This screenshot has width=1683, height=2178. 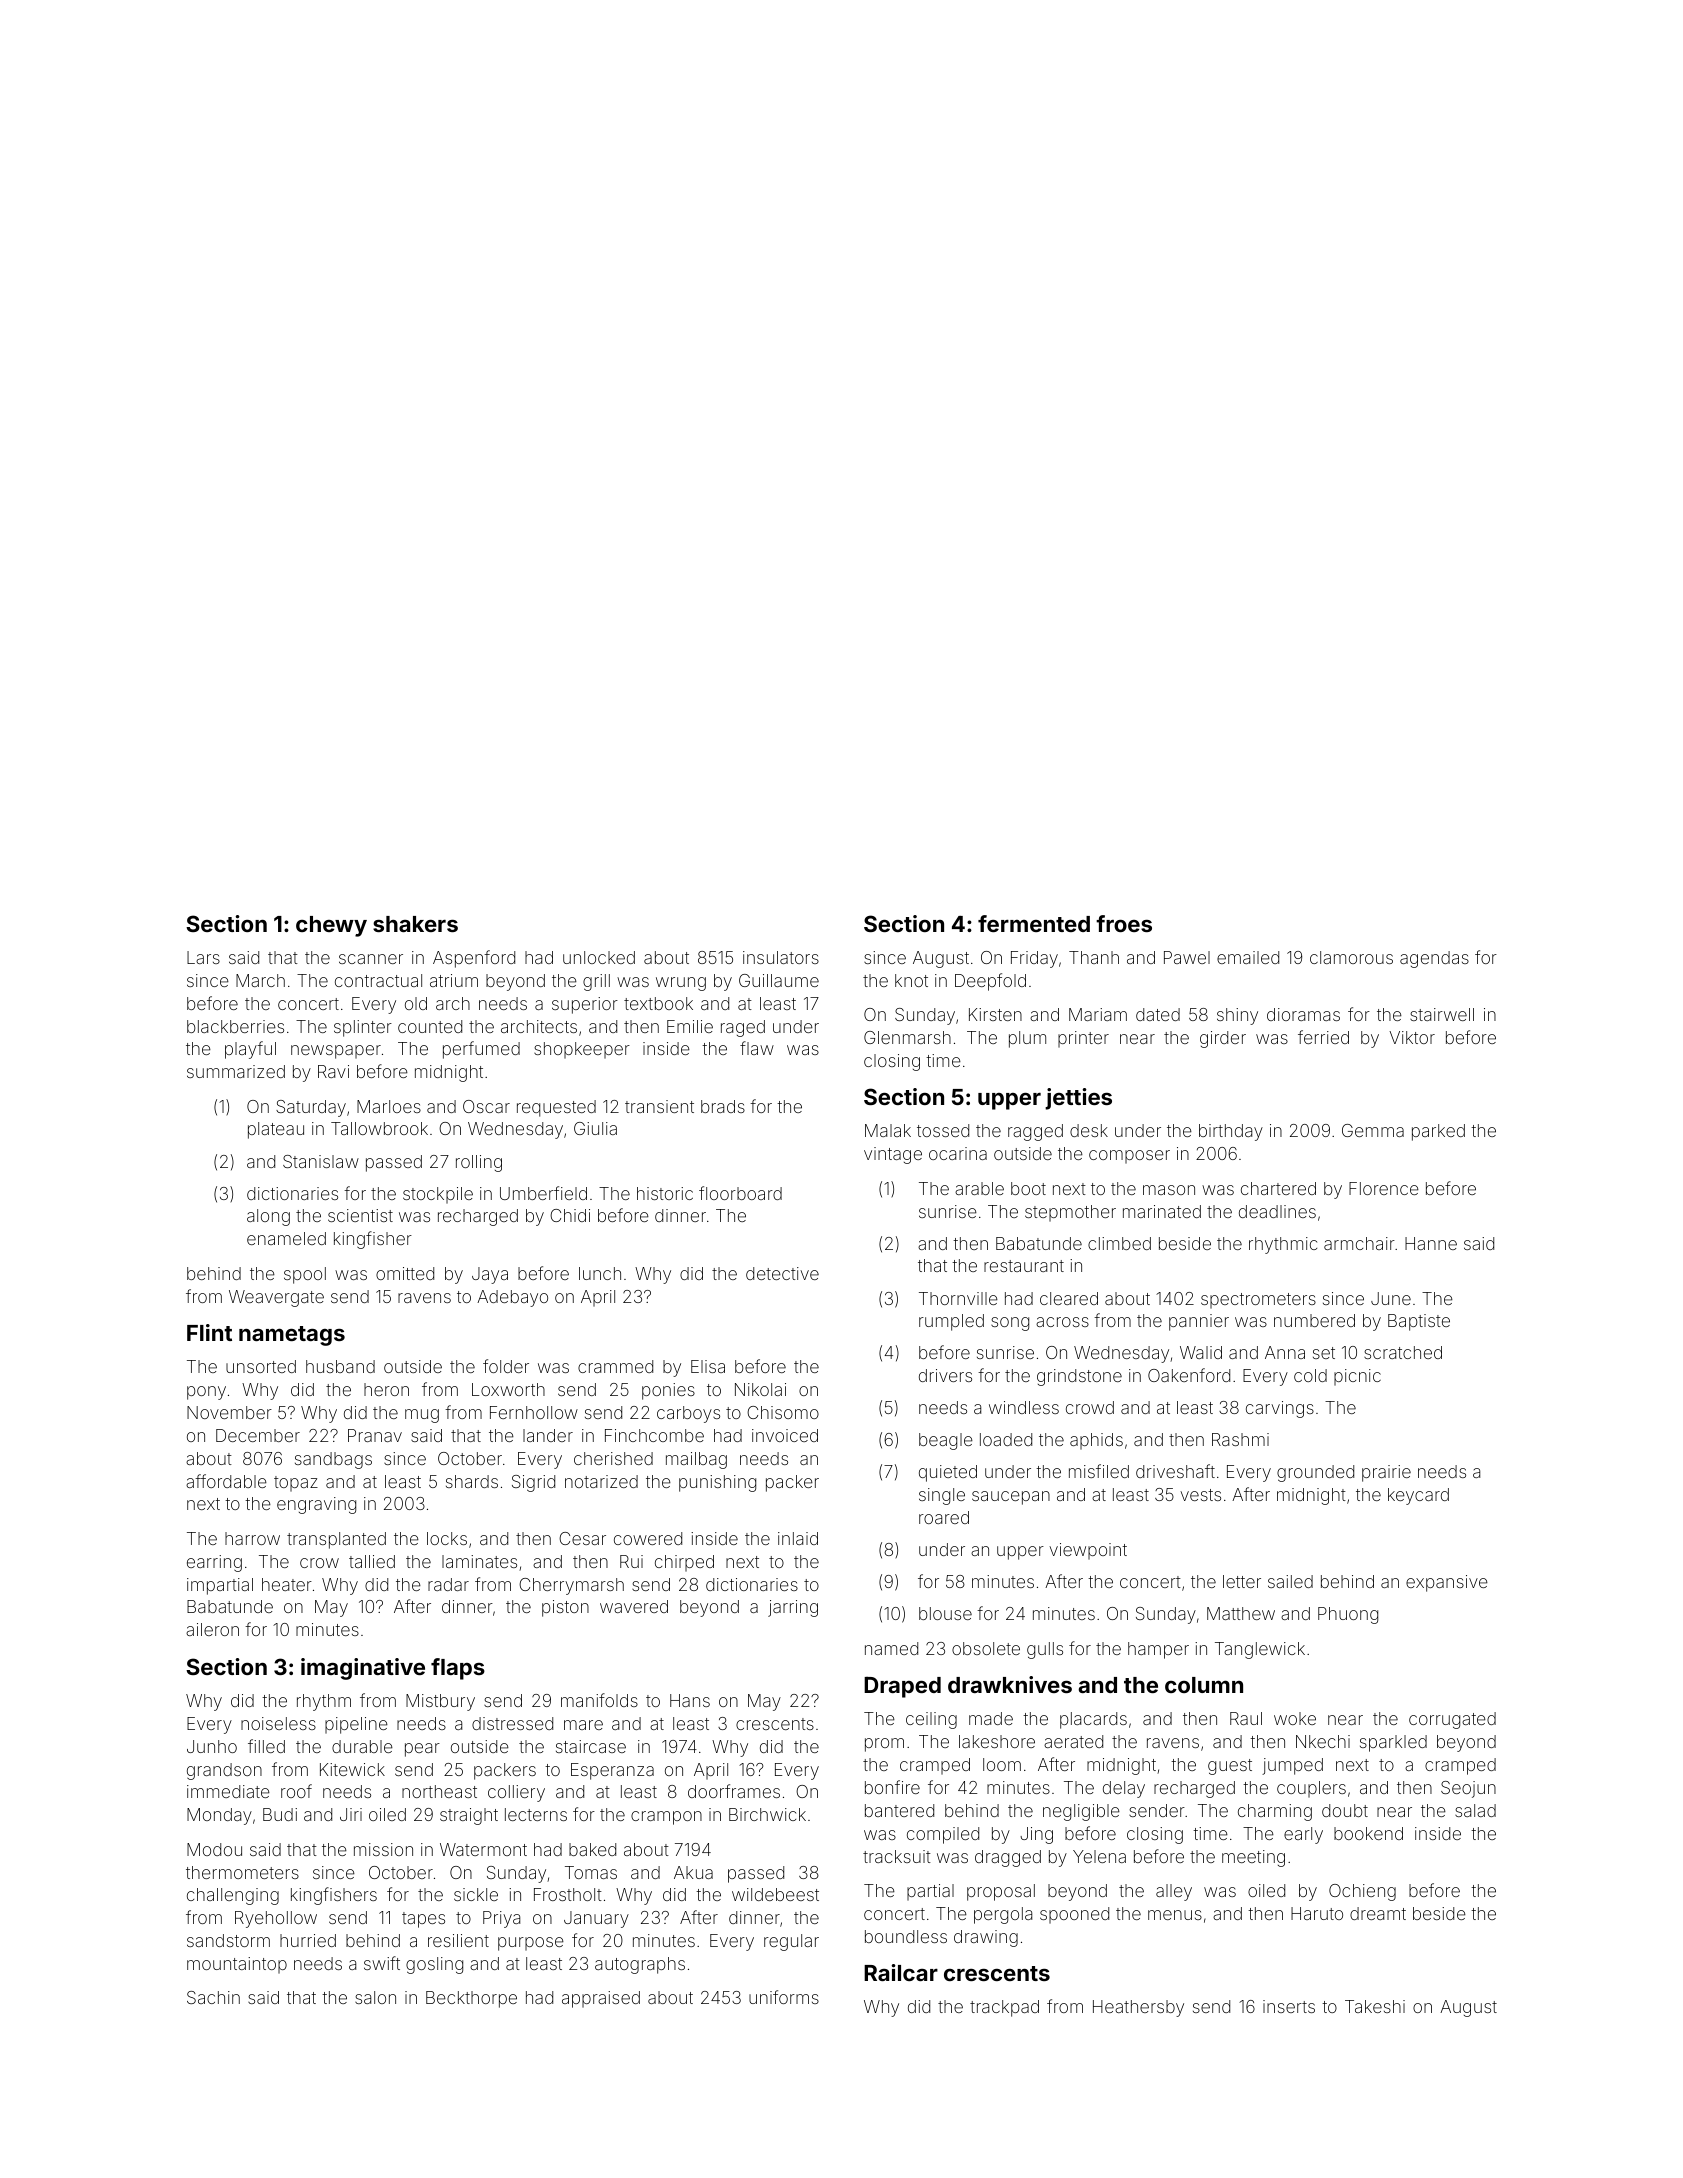 What do you see at coordinates (1231, 1132) in the screenshot?
I see `birthday` at bounding box center [1231, 1132].
